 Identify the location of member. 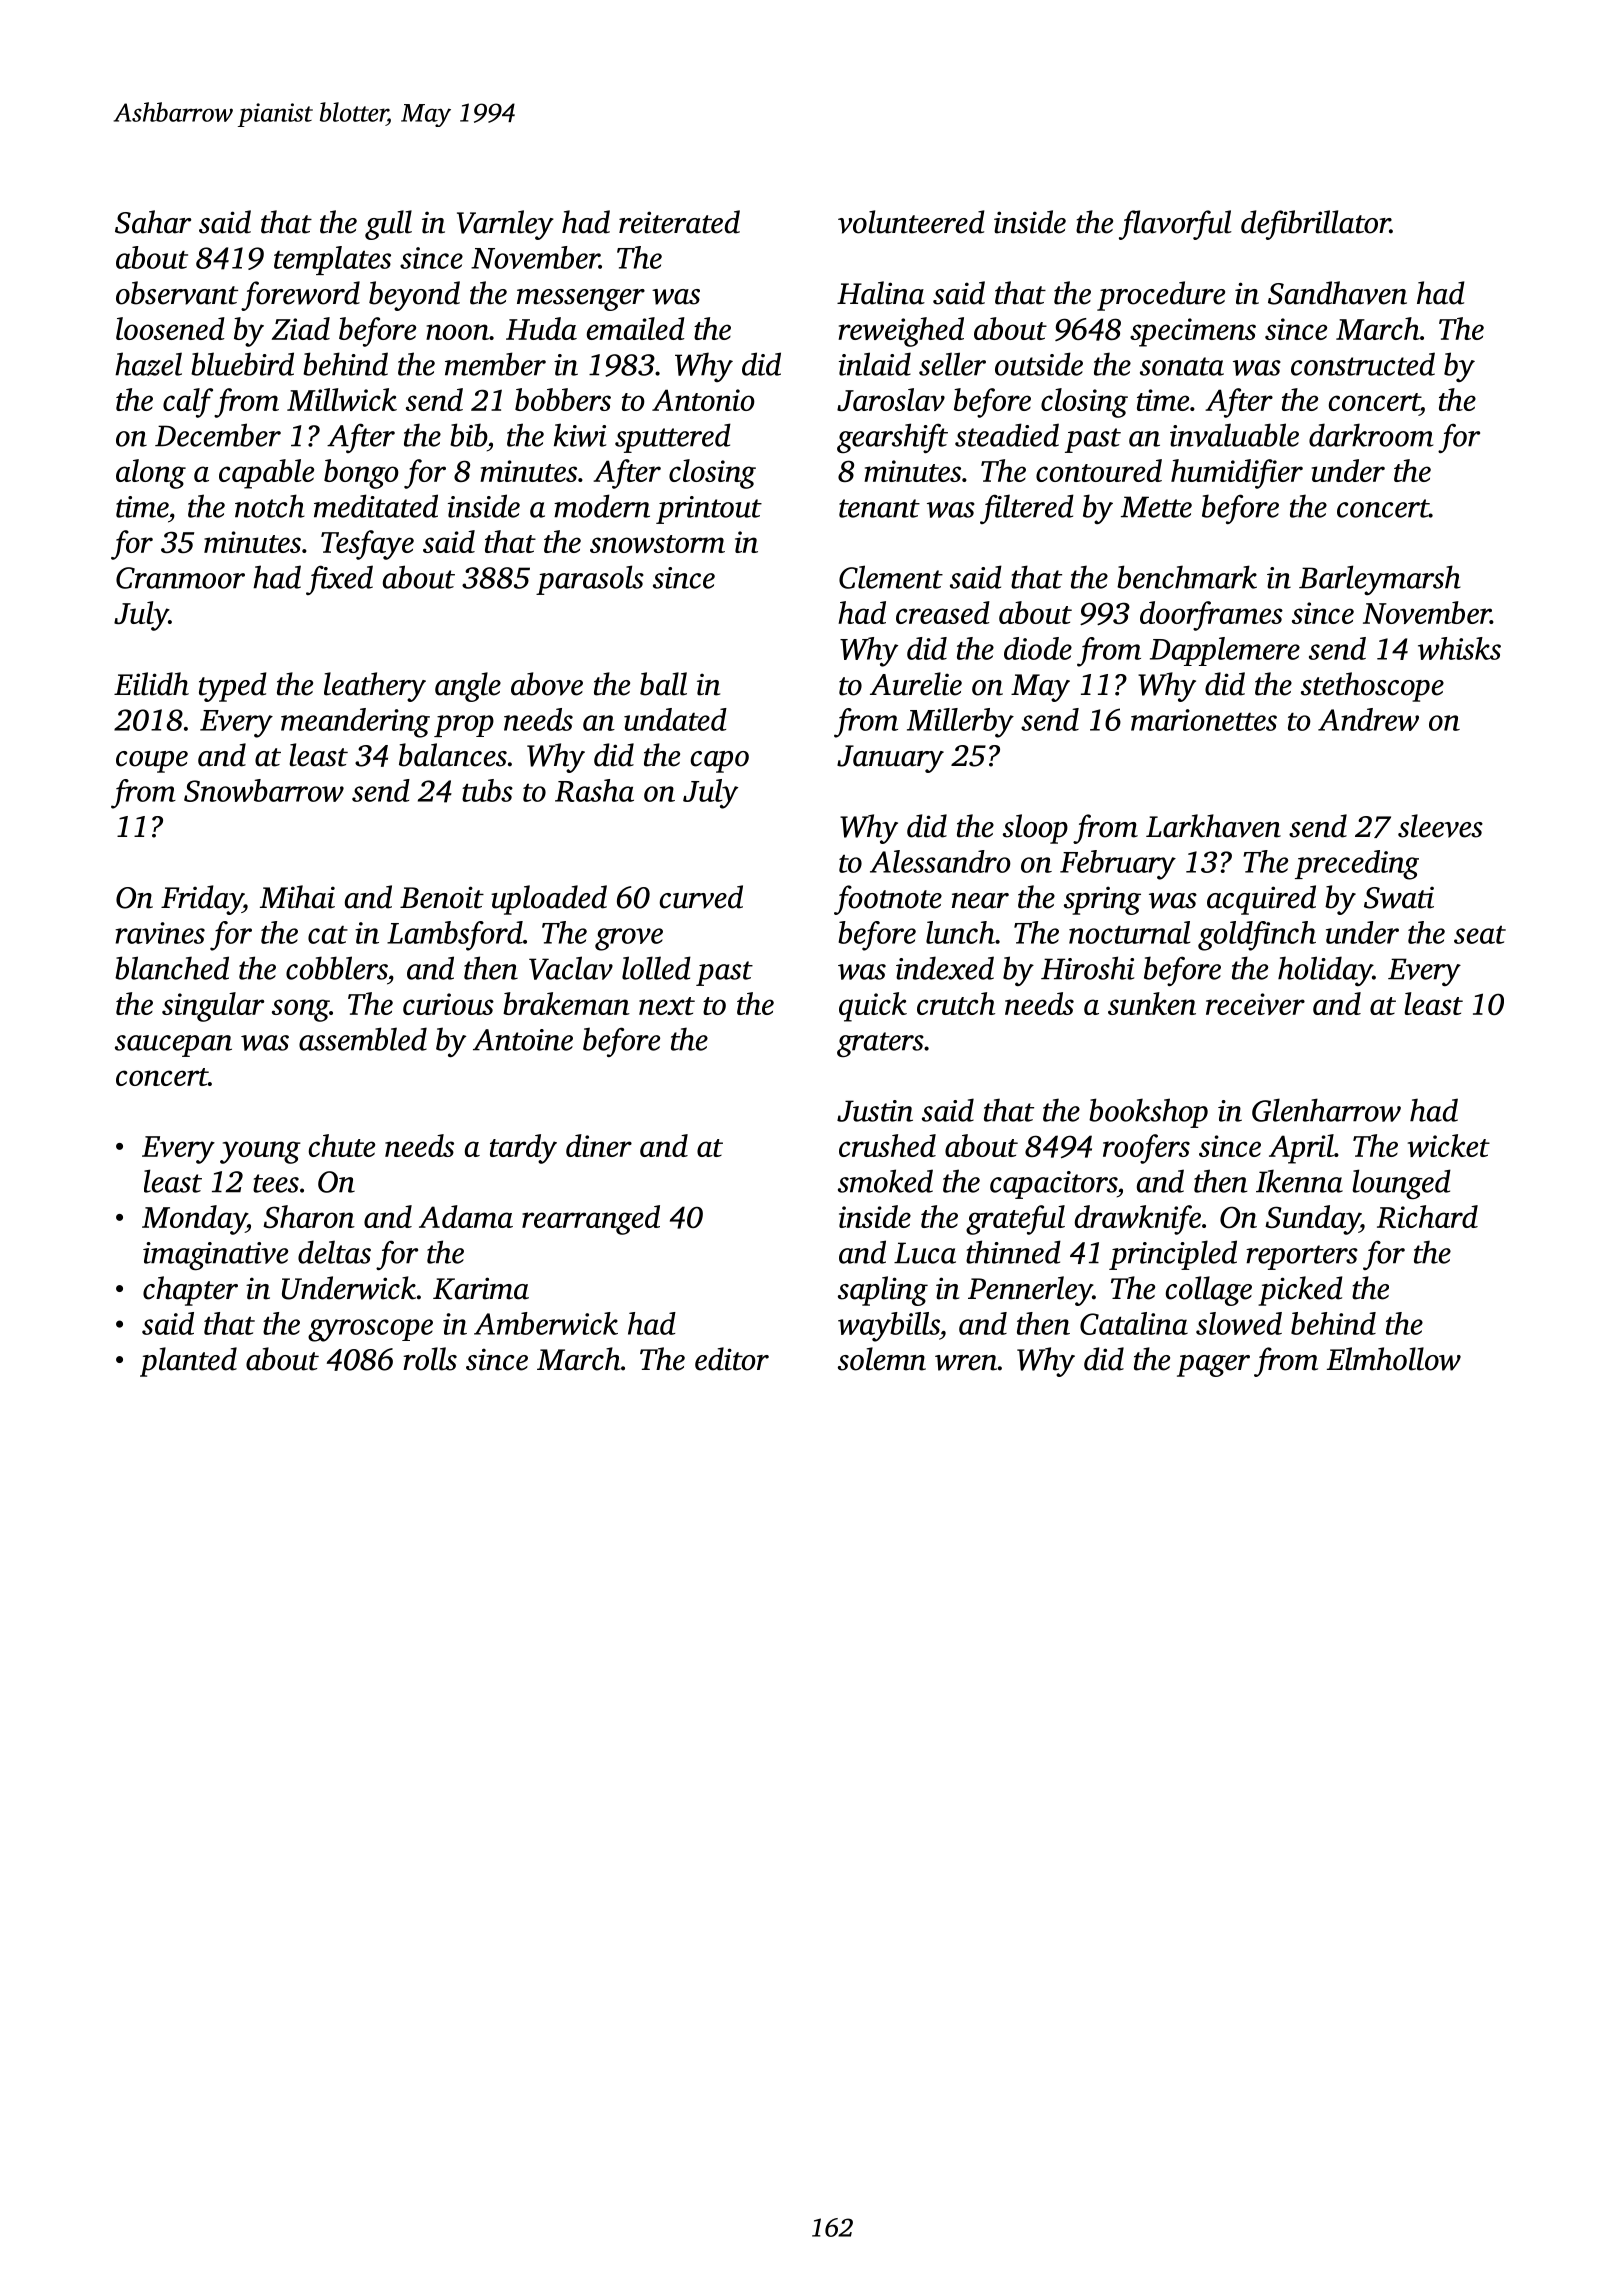
(495, 364).
